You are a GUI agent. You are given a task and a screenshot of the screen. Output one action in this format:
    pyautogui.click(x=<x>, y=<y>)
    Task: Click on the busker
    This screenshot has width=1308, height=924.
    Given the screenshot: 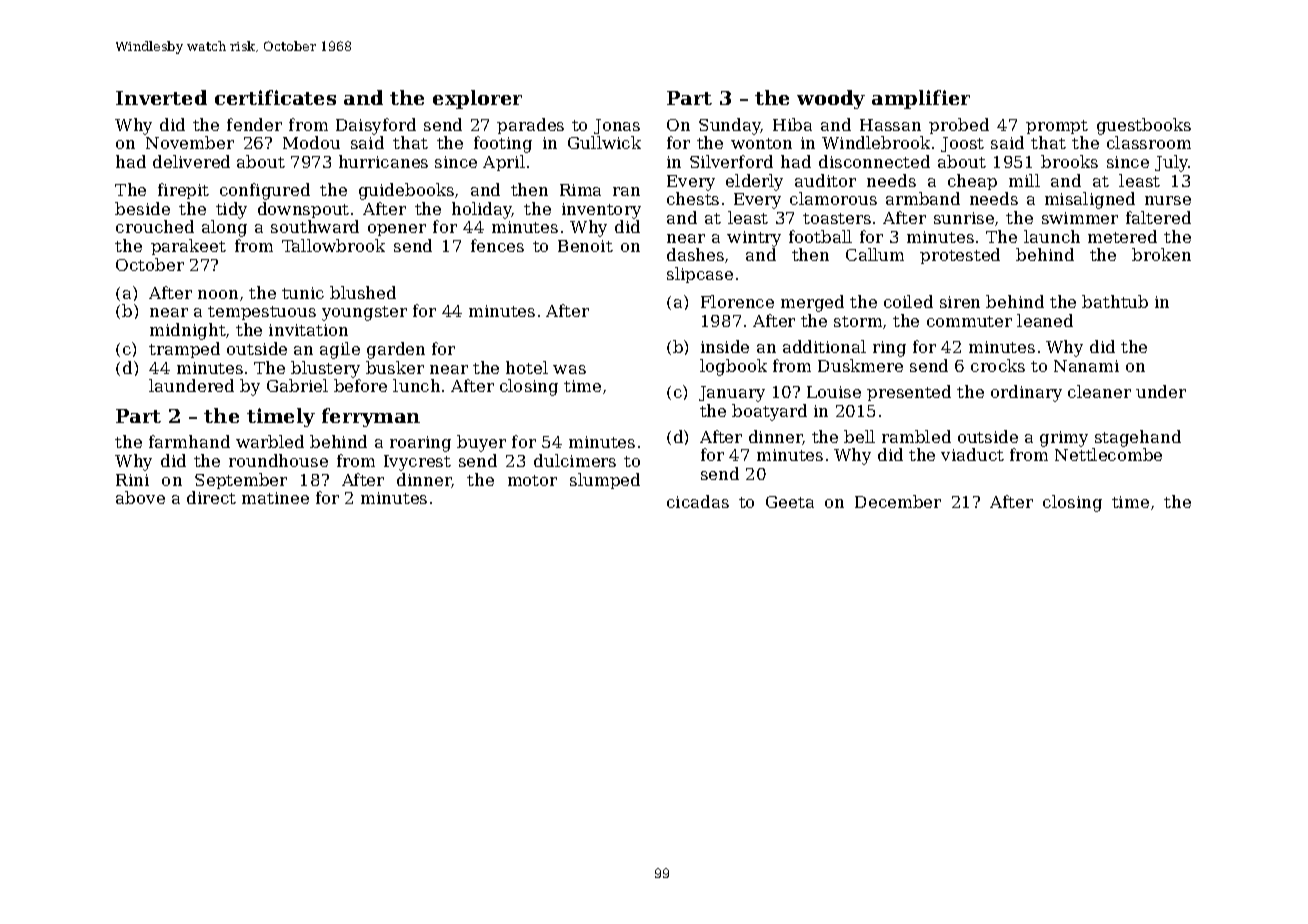 What is the action you would take?
    pyautogui.click(x=395, y=367)
